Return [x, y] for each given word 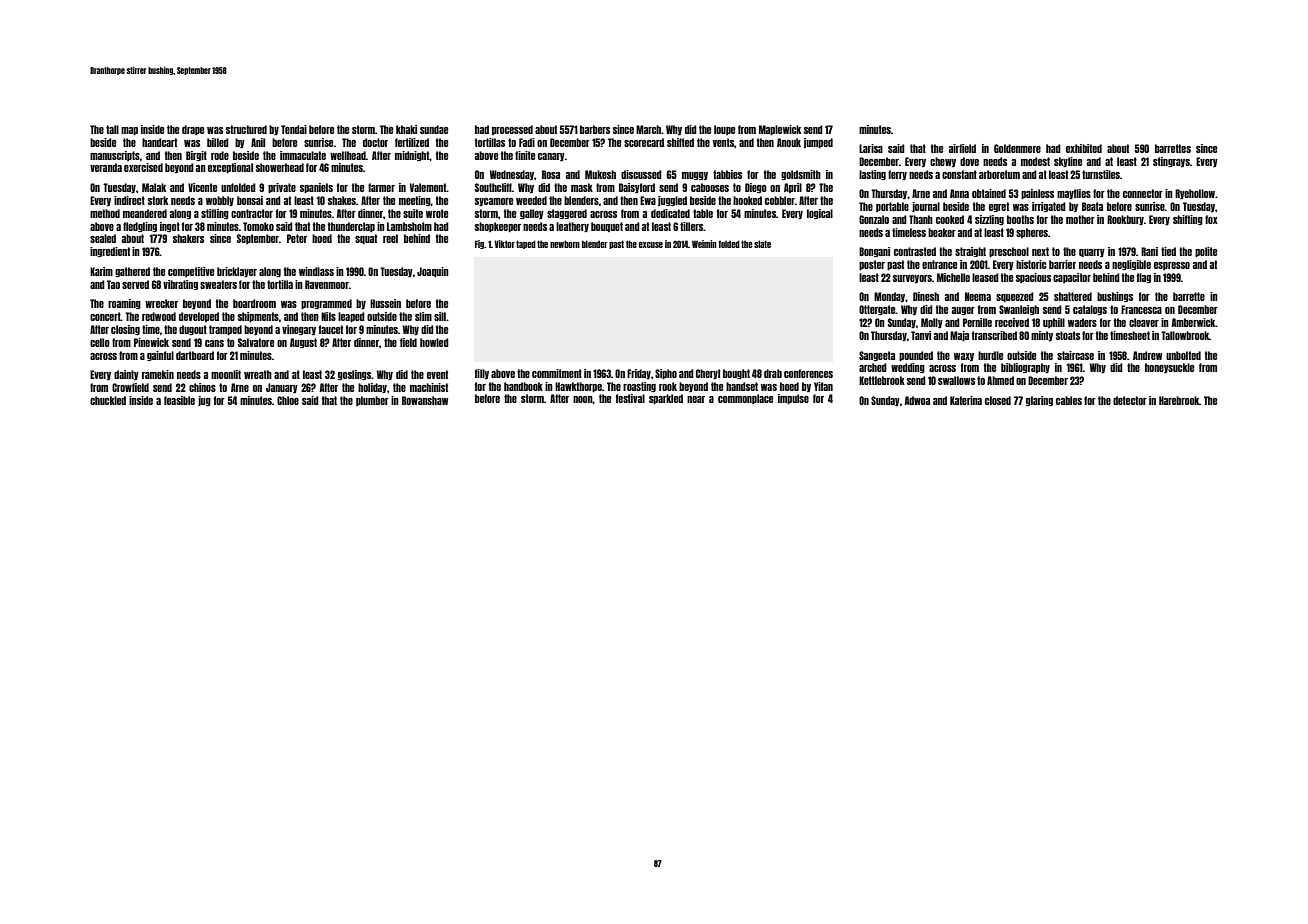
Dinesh [926, 296]
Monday [889, 297]
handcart [159, 142]
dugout [193, 330]
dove [969, 161]
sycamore [494, 202]
